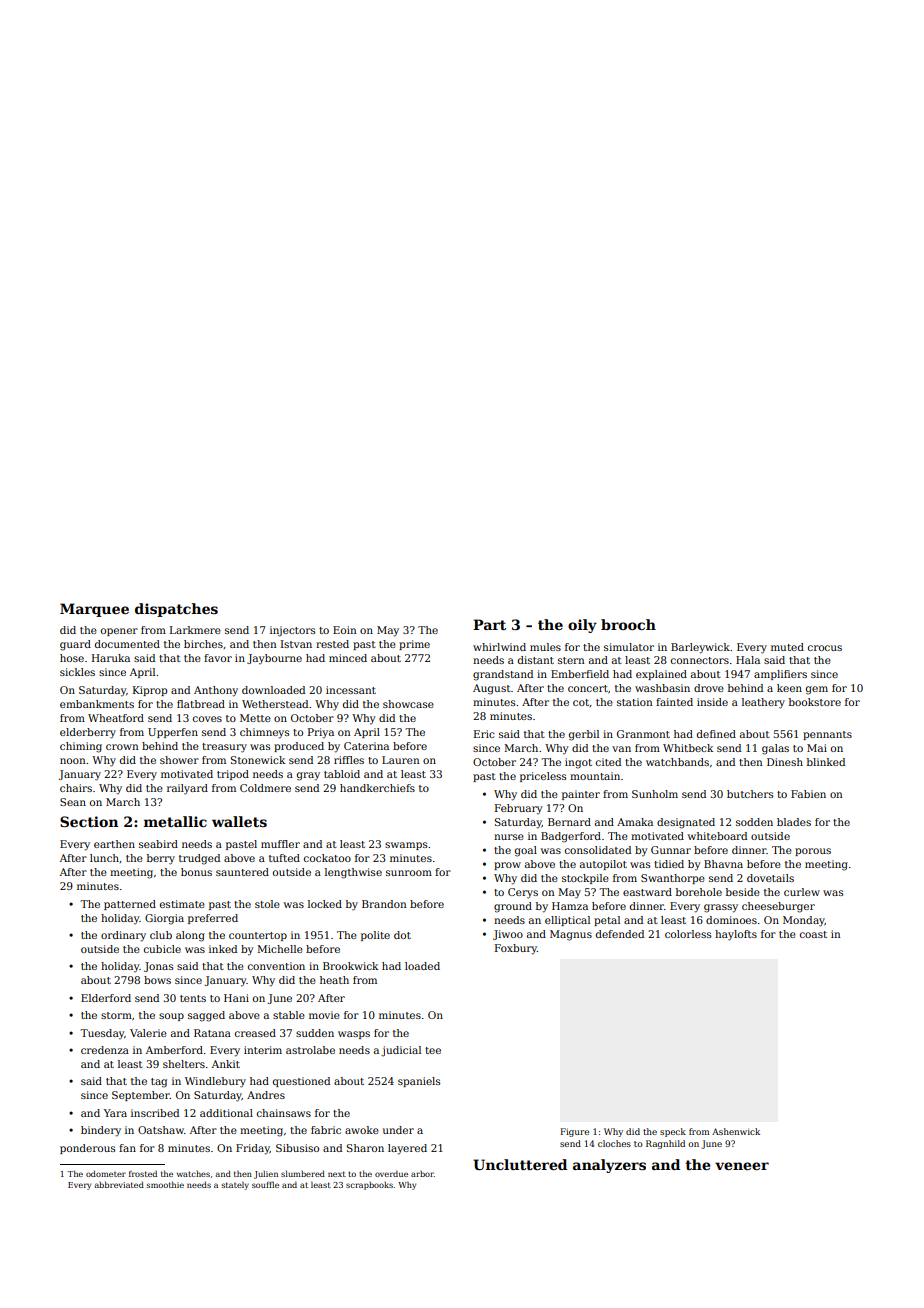 The image size is (924, 1308). Describe the element at coordinates (161, 935) in the screenshot. I see `club` at that location.
